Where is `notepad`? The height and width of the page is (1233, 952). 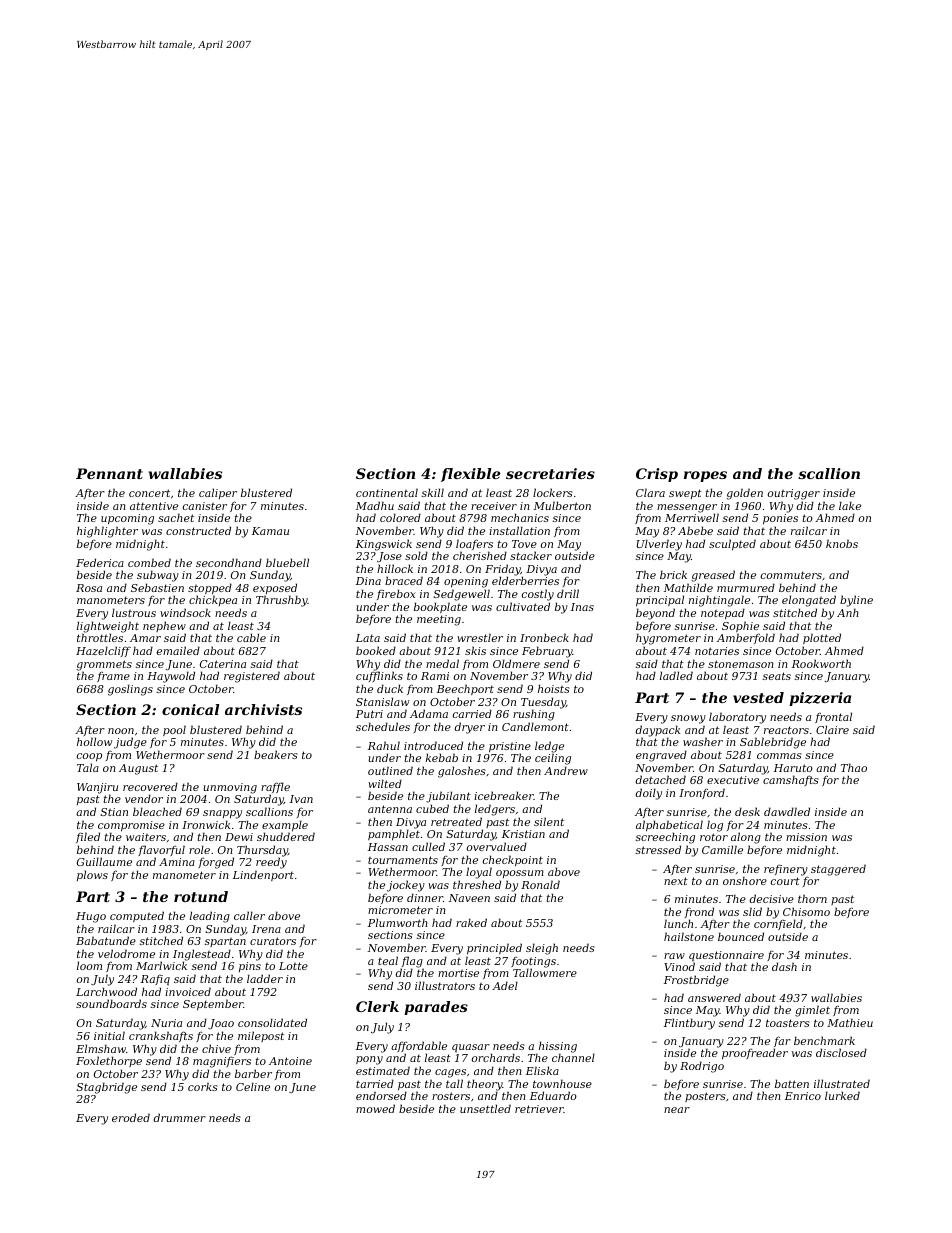
notepad is located at coordinates (723, 614).
